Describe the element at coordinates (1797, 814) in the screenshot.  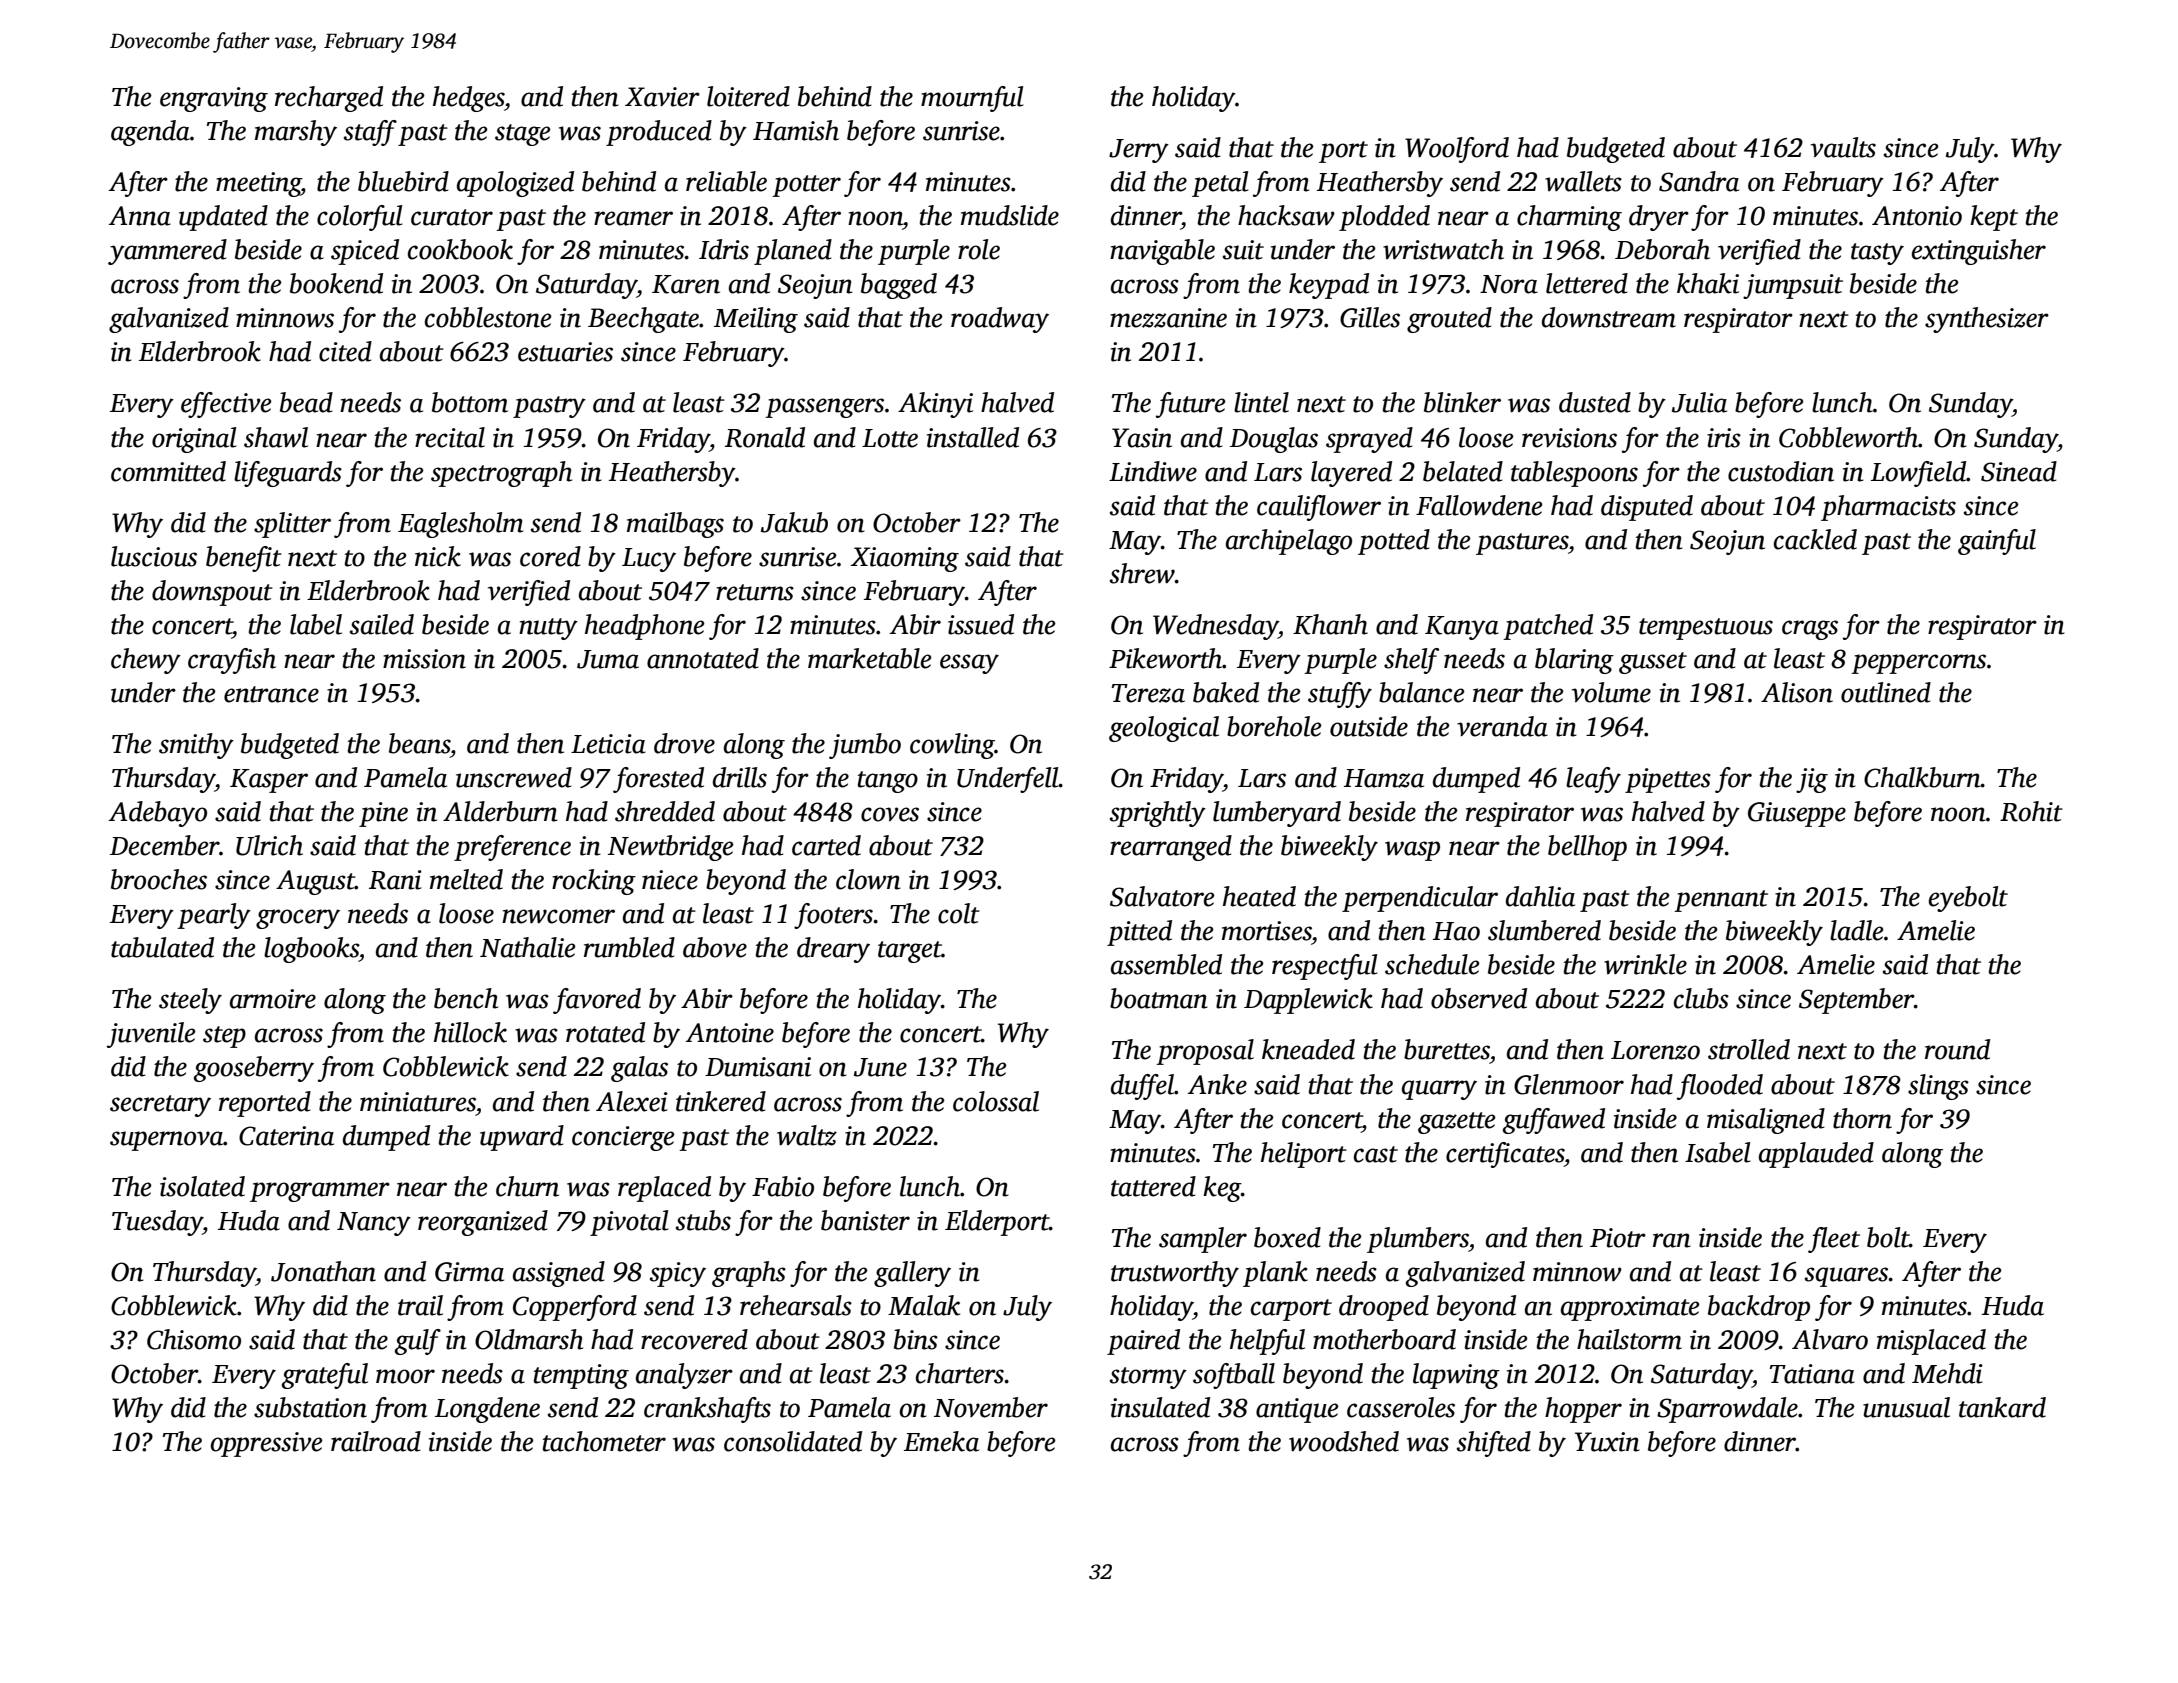
I see `Giuseppe` at that location.
